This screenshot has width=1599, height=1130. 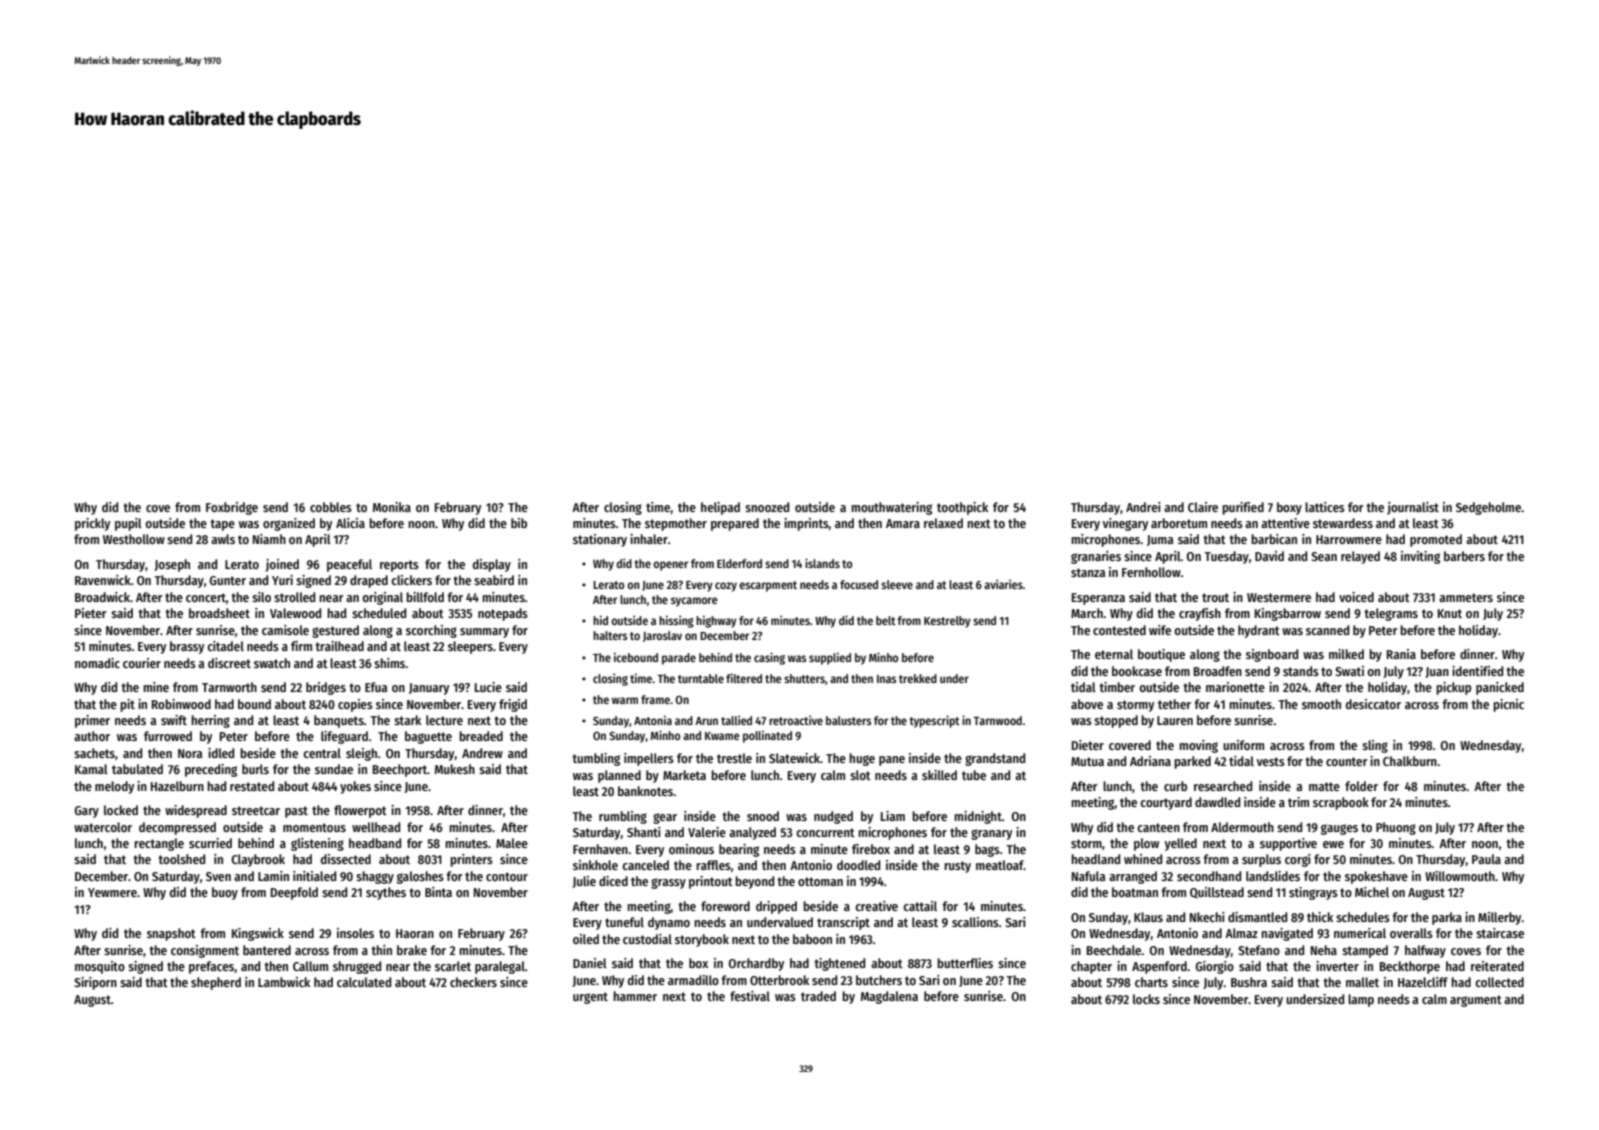 I want to click on checkers, so click(x=473, y=982).
